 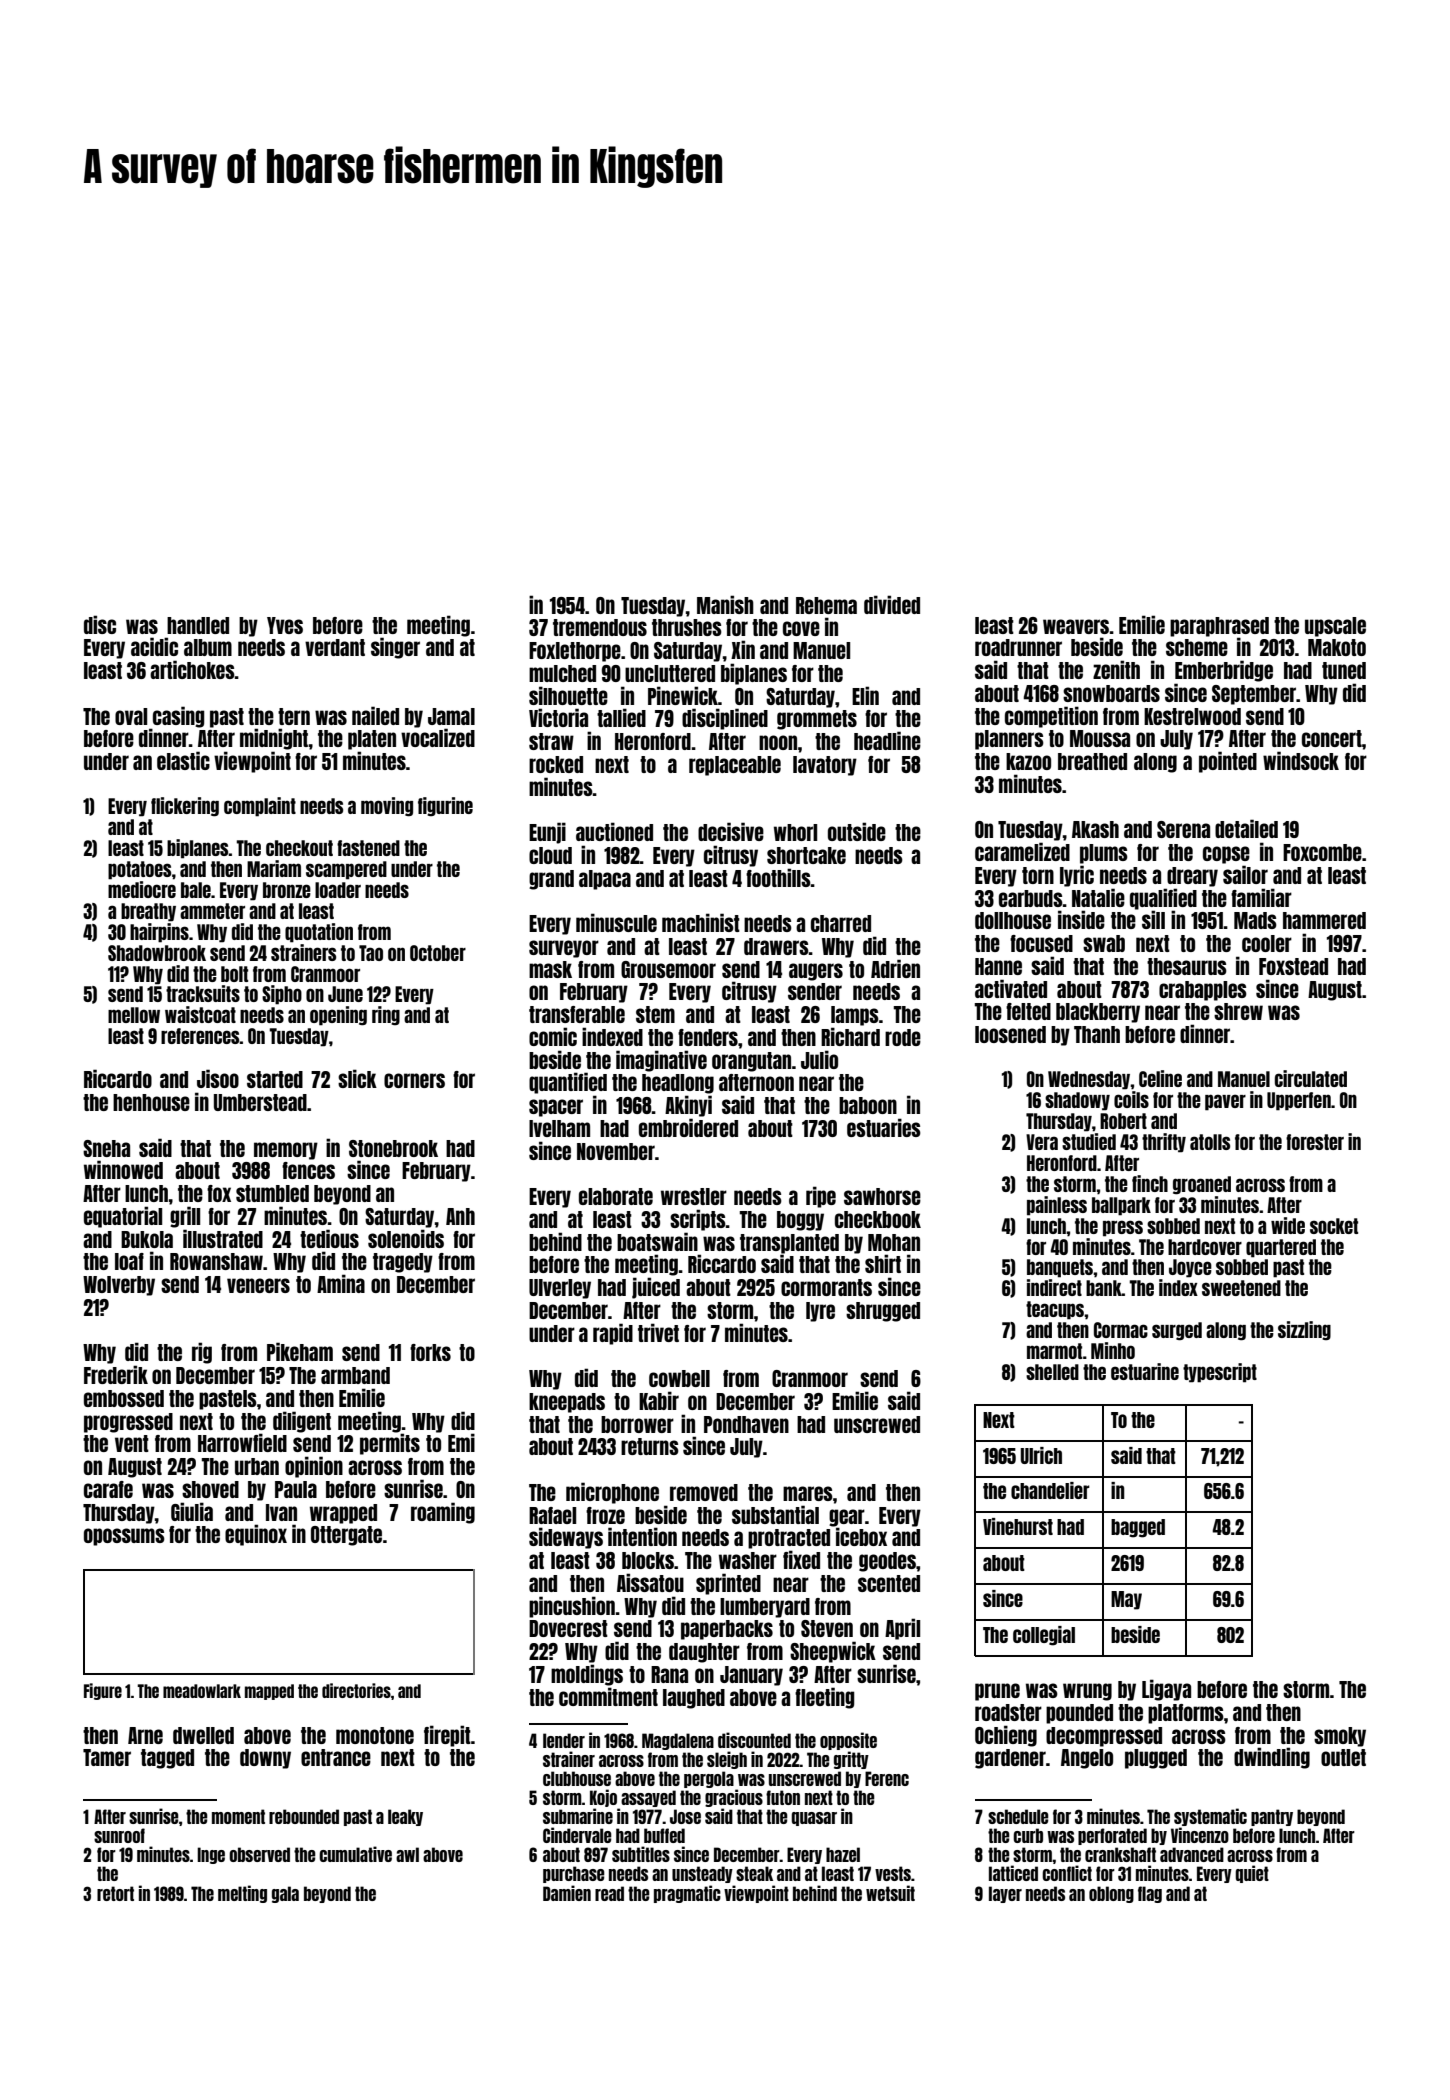 I want to click on paraphrased, so click(x=1219, y=627).
